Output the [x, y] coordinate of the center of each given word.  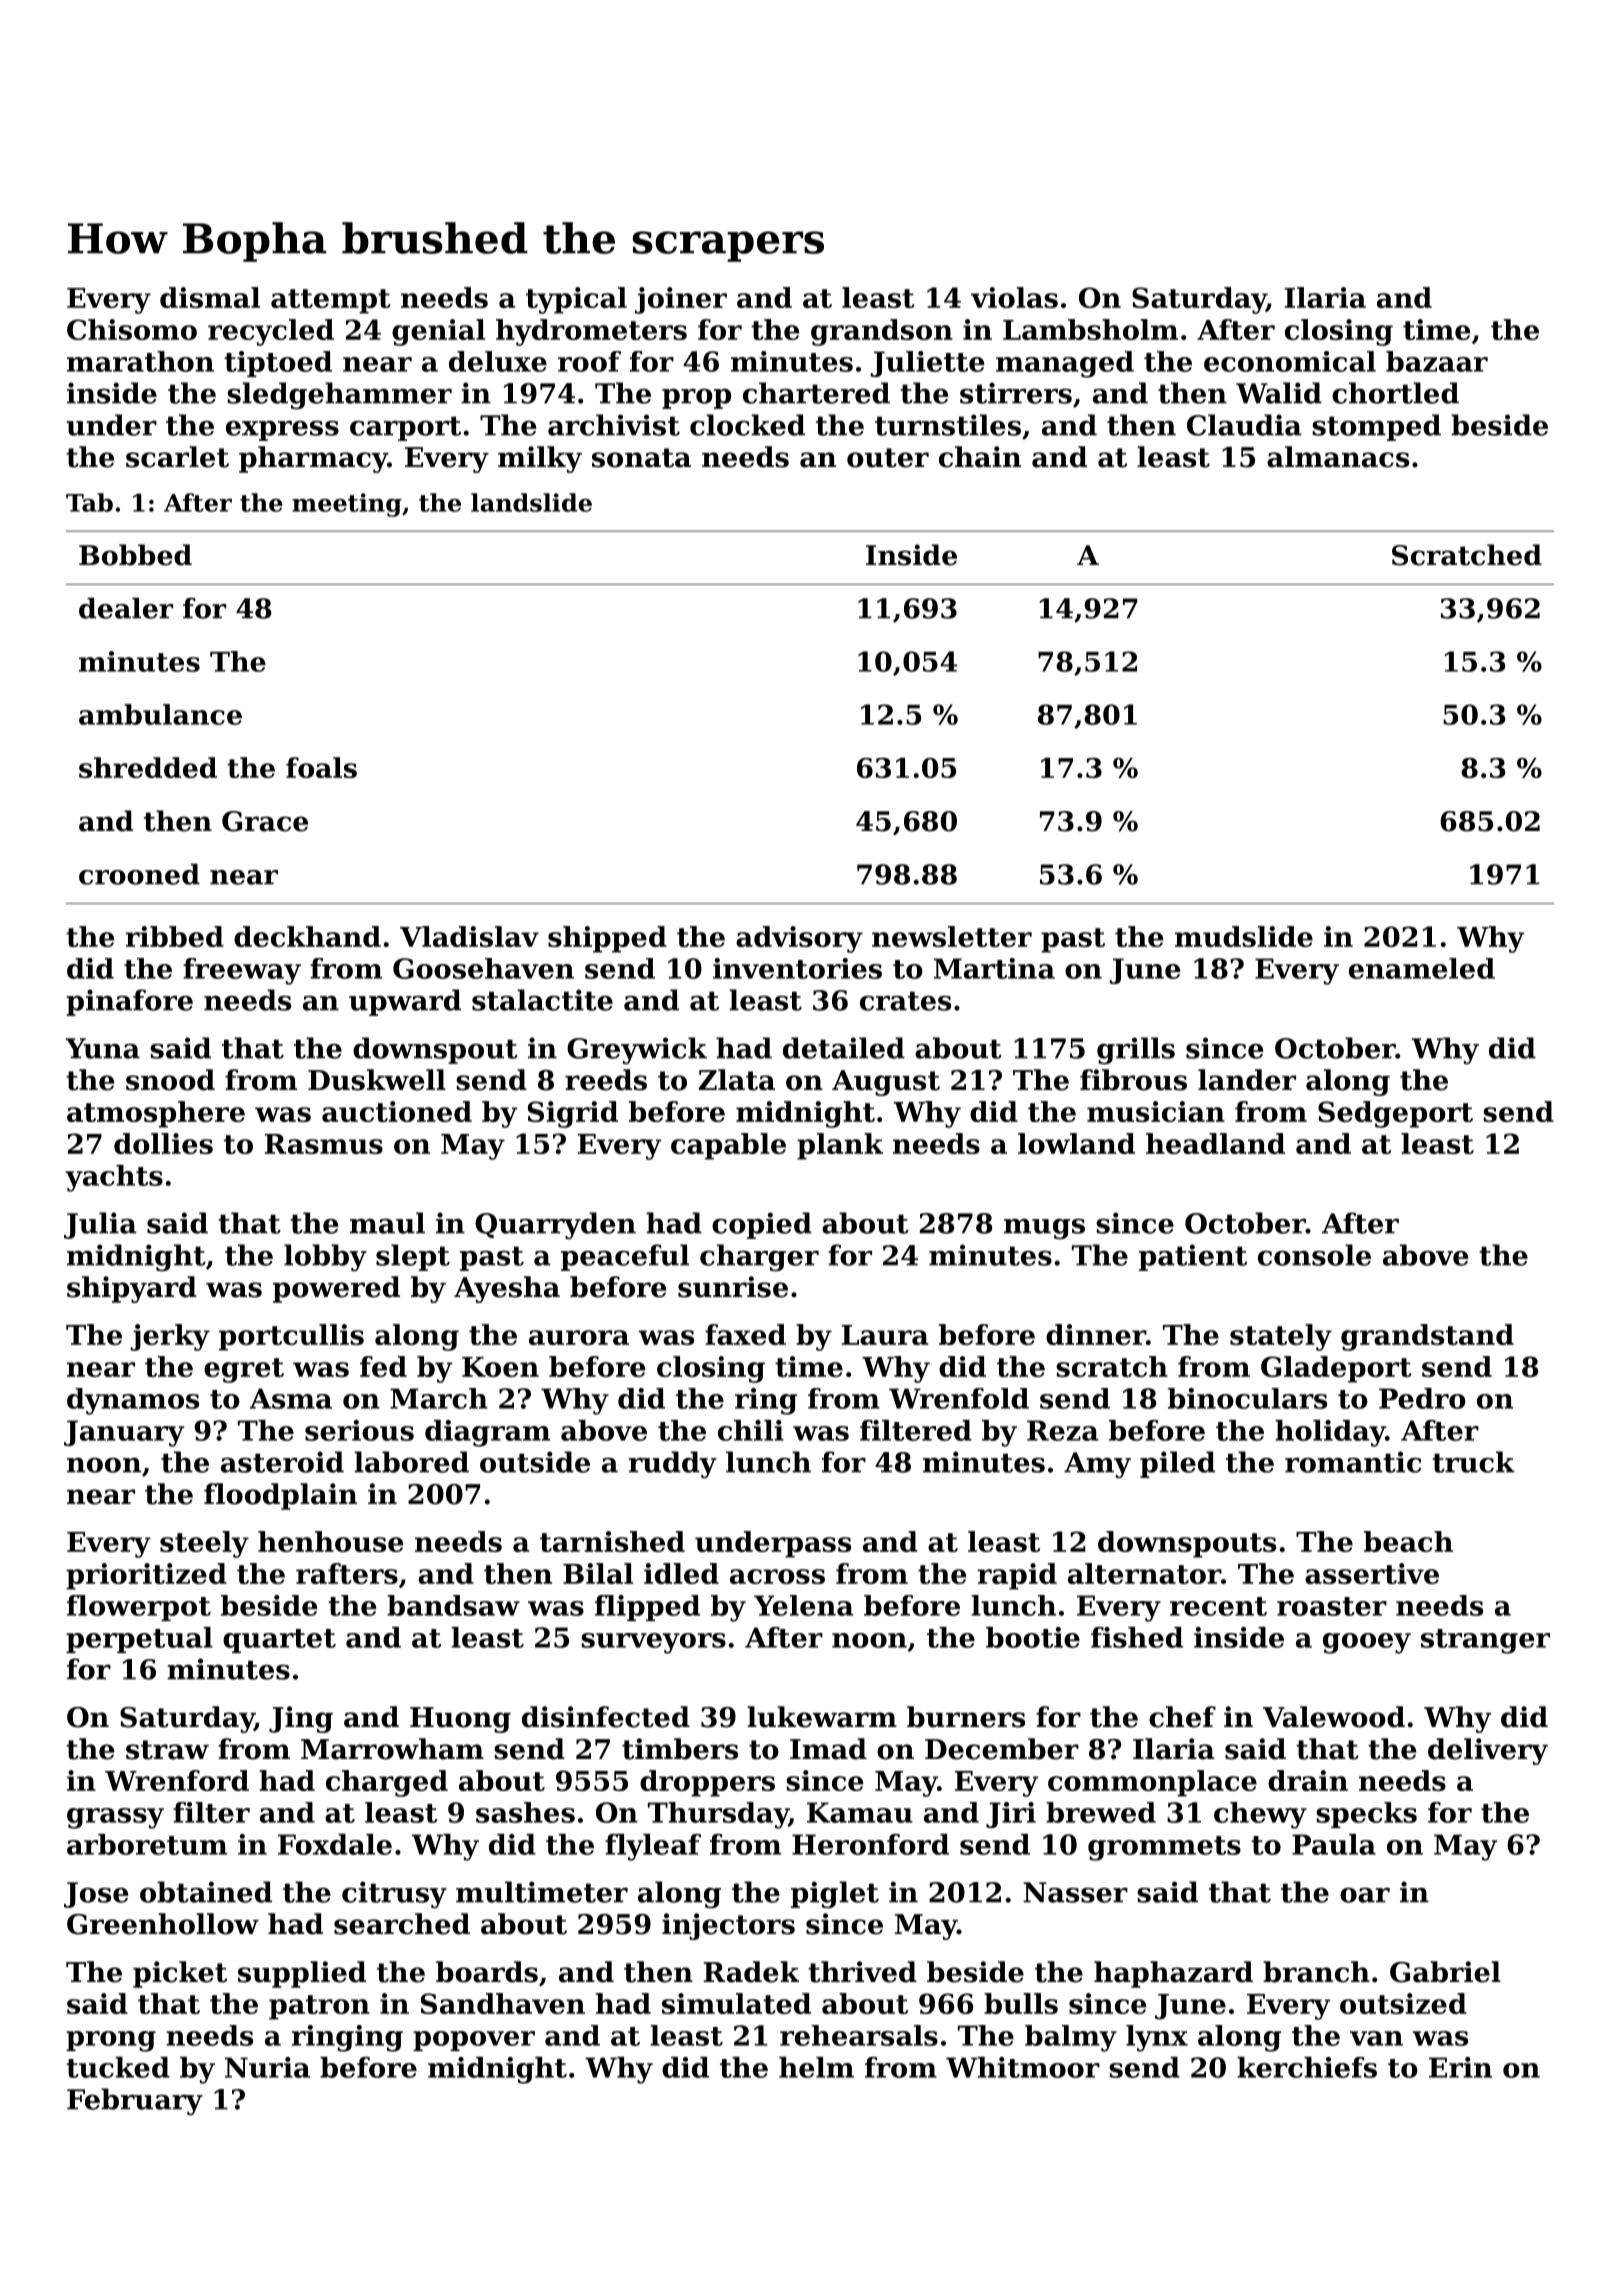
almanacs [1338, 457]
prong [111, 2041]
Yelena [804, 1605]
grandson [882, 332]
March [439, 1398]
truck [1473, 1462]
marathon [140, 361]
